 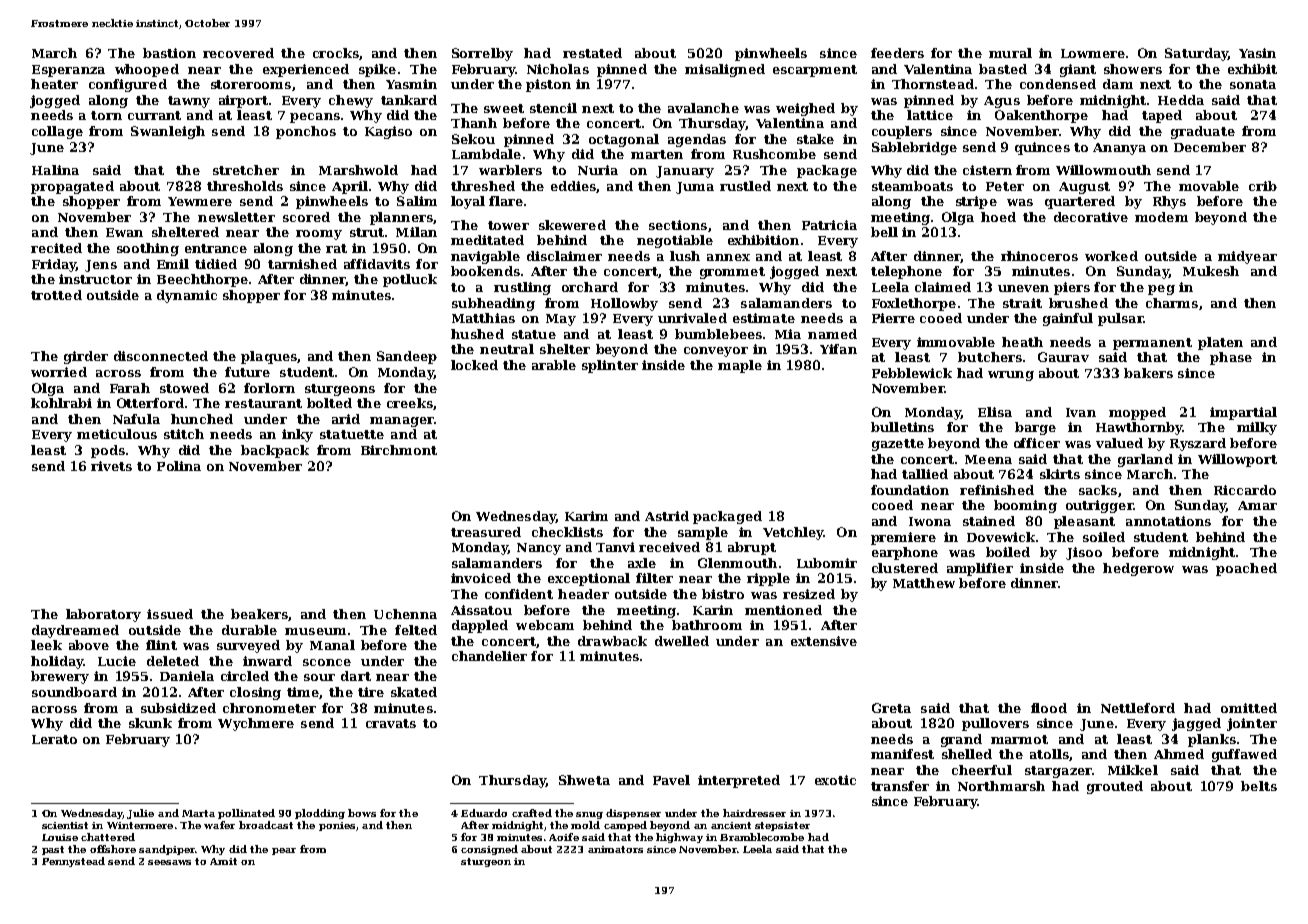 I want to click on bolted, so click(x=329, y=403).
